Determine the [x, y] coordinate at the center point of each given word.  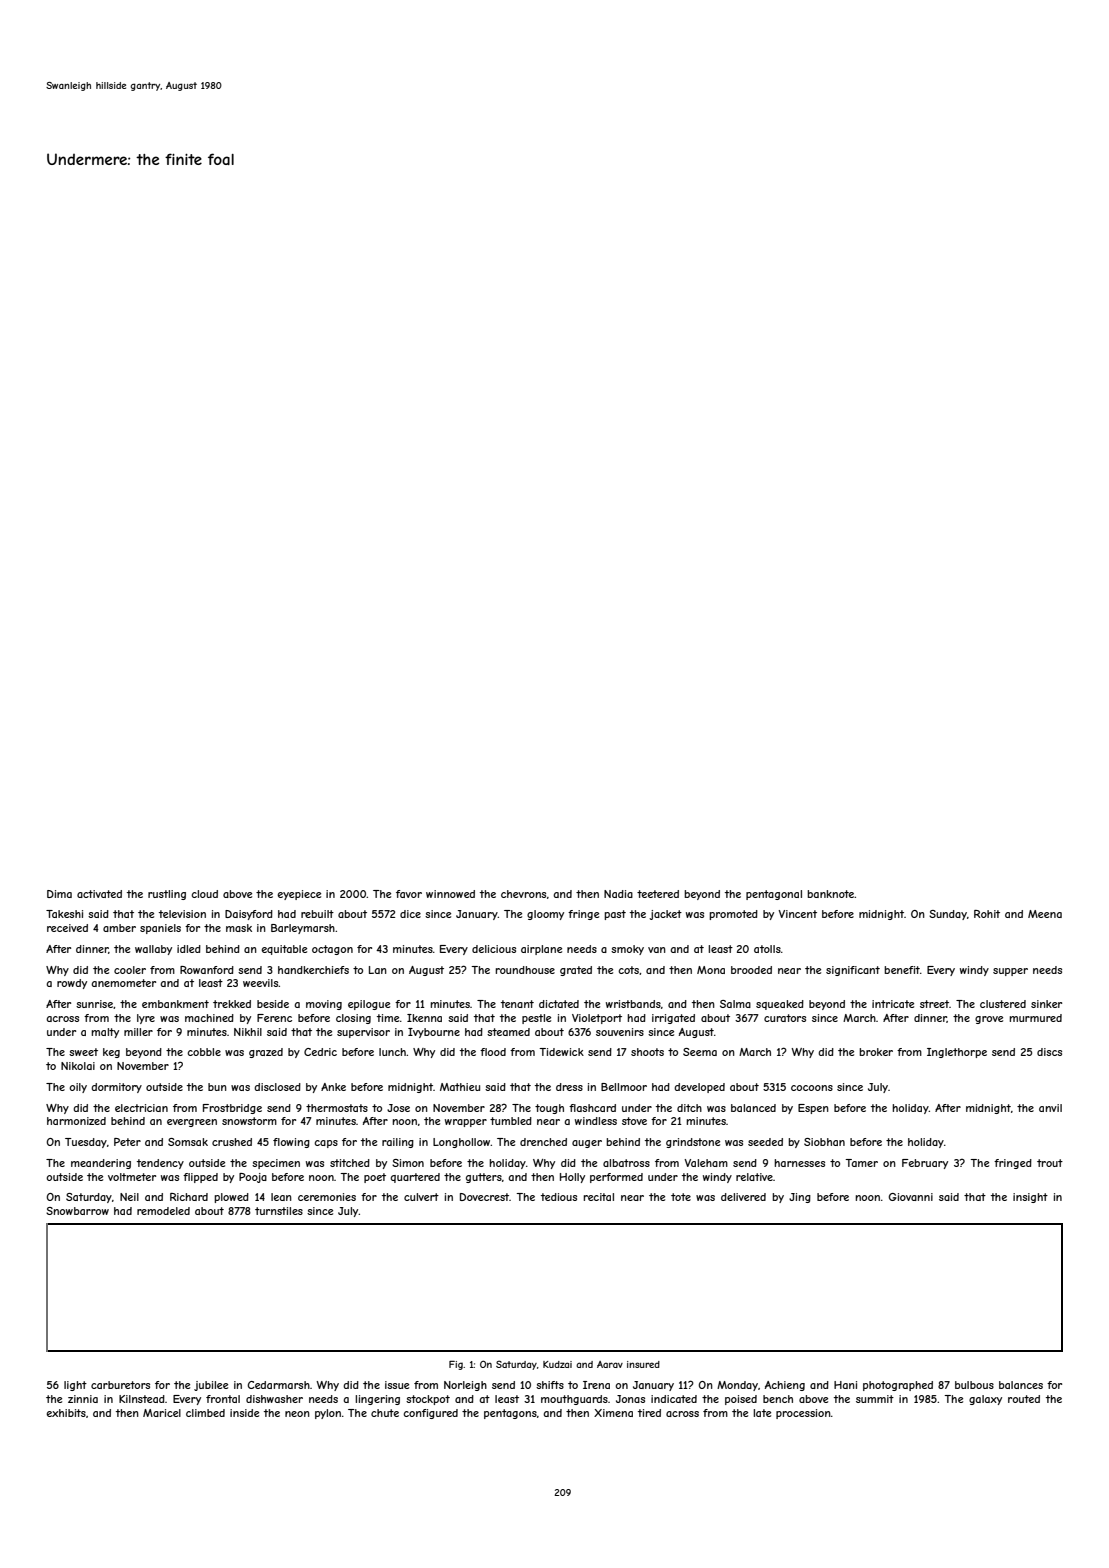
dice [410, 914]
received [67, 928]
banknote [831, 894]
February [925, 1164]
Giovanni [911, 1197]
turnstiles [279, 1211]
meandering [101, 1164]
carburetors [120, 1385]
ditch [689, 1108]
